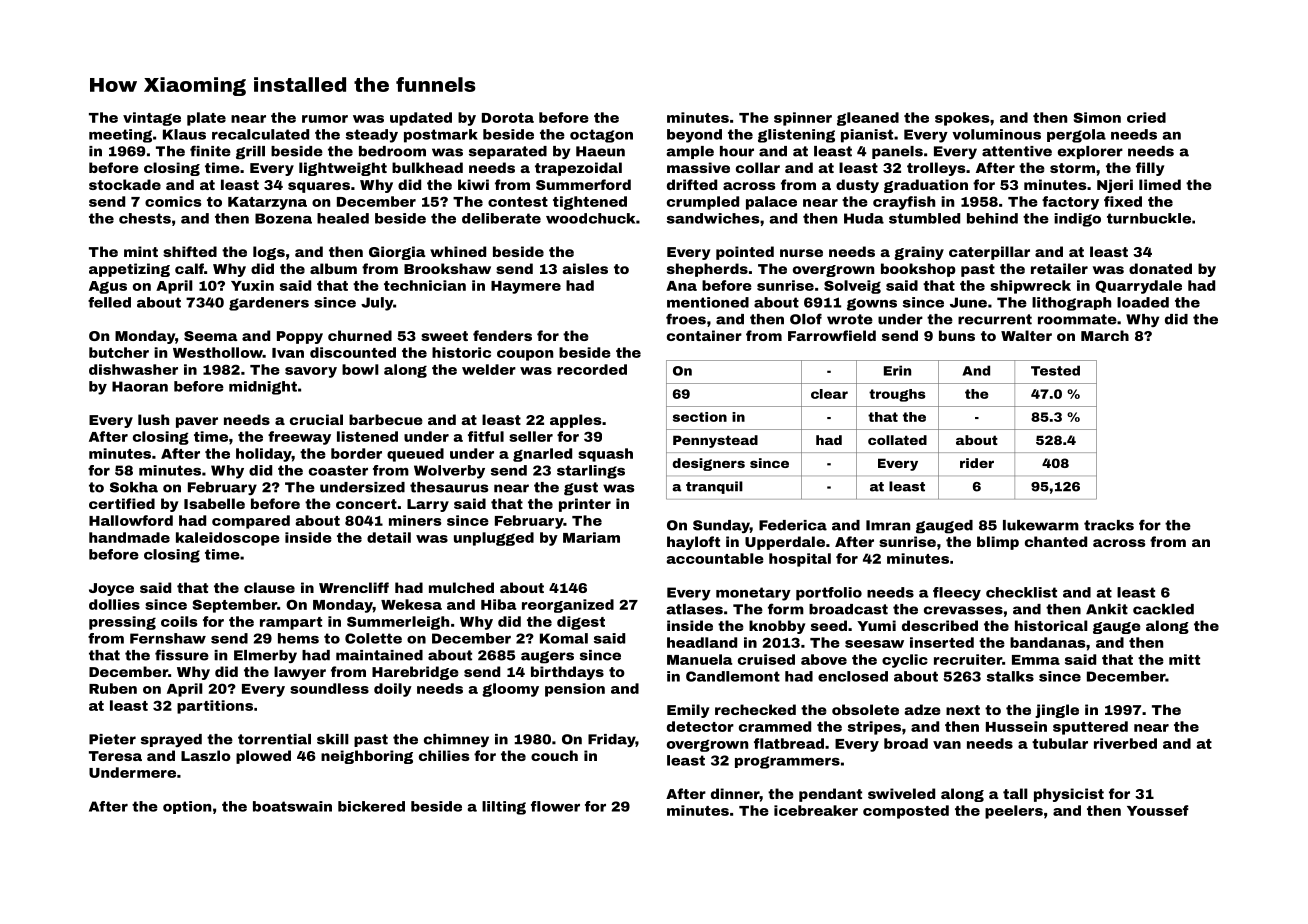 The height and width of the image is (924, 1308). Describe the element at coordinates (325, 119) in the image. I see `rumor` at that location.
